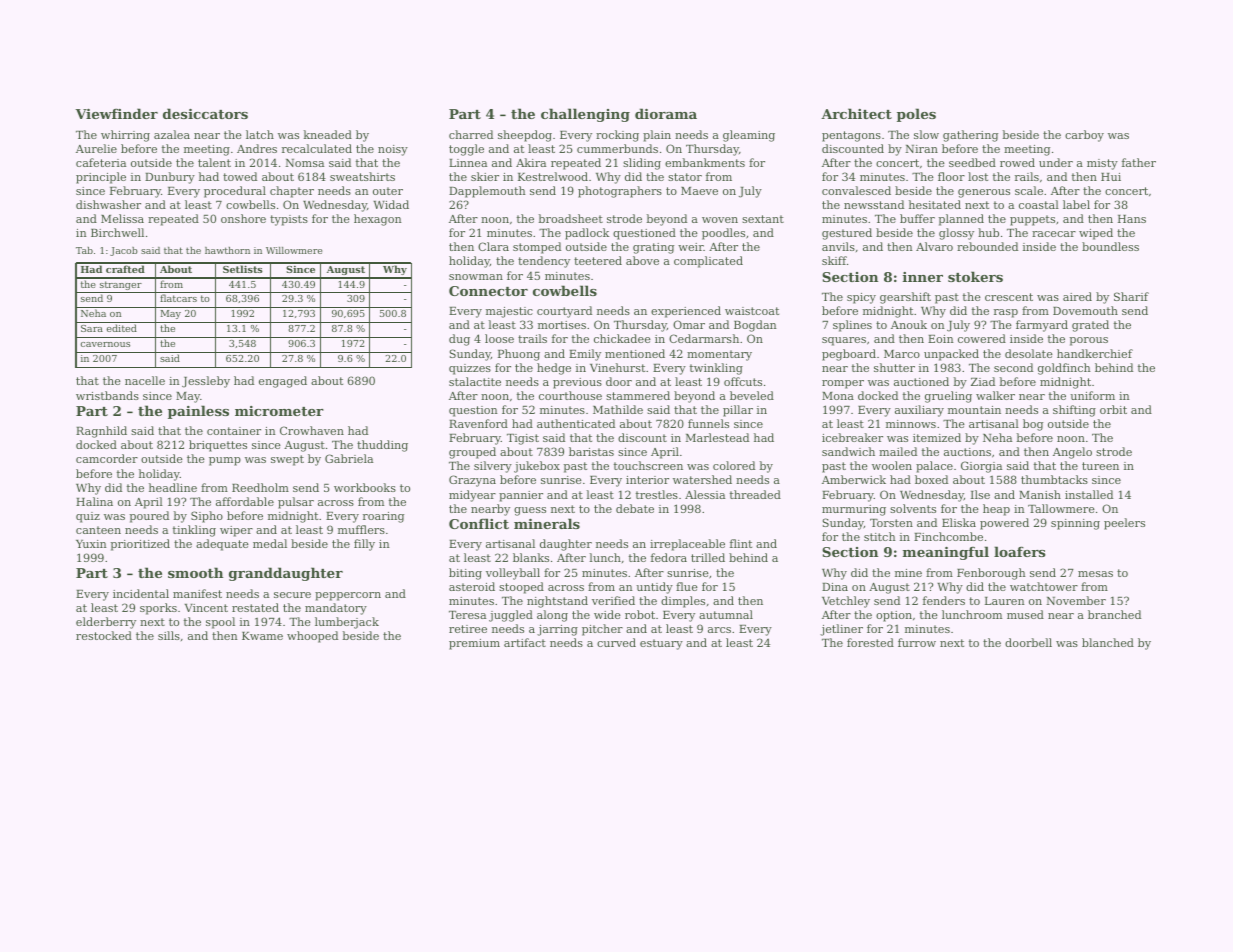  What do you see at coordinates (931, 479) in the screenshot?
I see `boxed` at bounding box center [931, 479].
